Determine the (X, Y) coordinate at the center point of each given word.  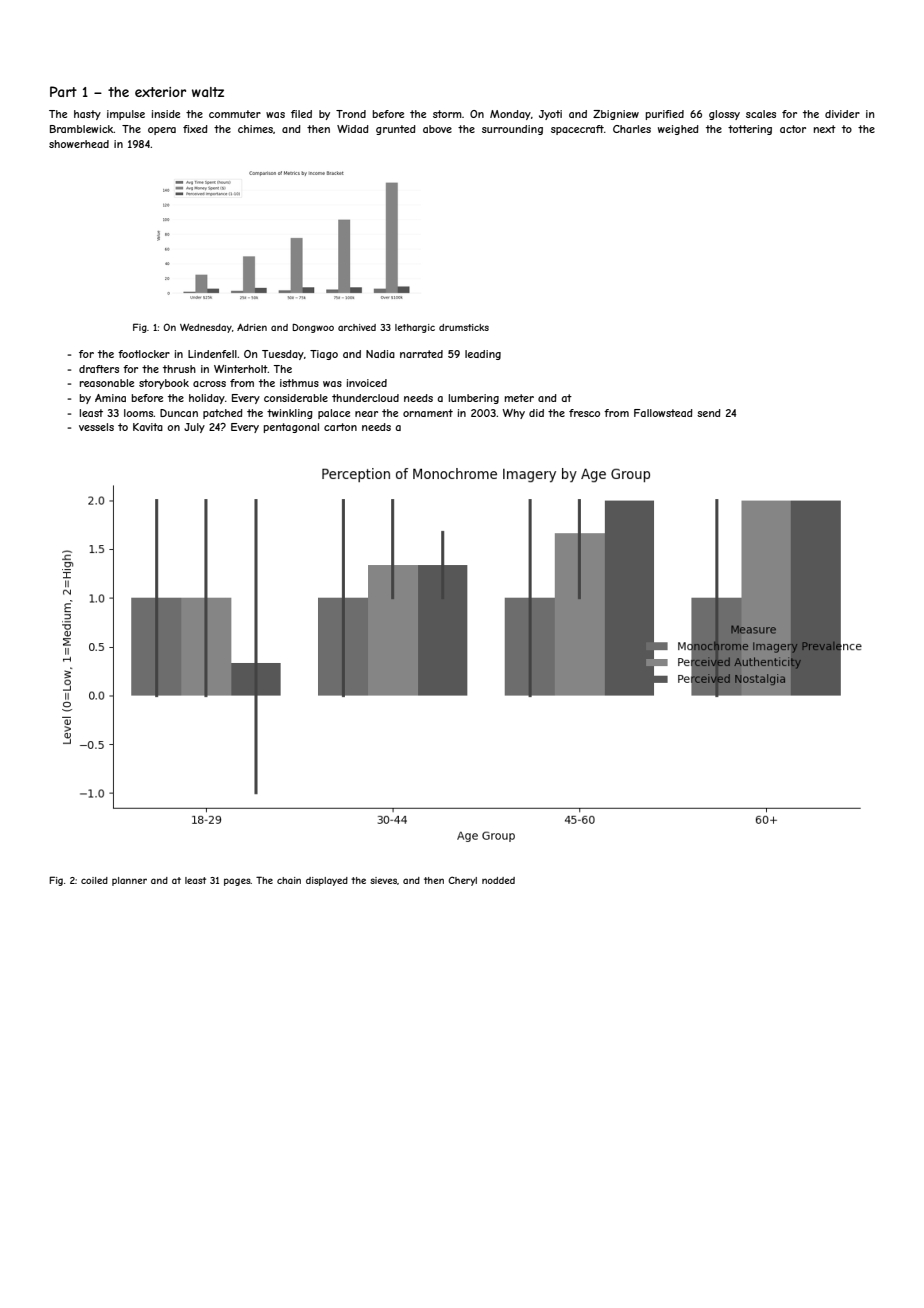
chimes (255, 129)
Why (513, 414)
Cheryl (462, 881)
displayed (327, 881)
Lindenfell (212, 354)
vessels (96, 427)
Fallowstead (663, 413)
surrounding (512, 130)
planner (129, 881)
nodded (498, 880)
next (825, 129)
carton (340, 427)
